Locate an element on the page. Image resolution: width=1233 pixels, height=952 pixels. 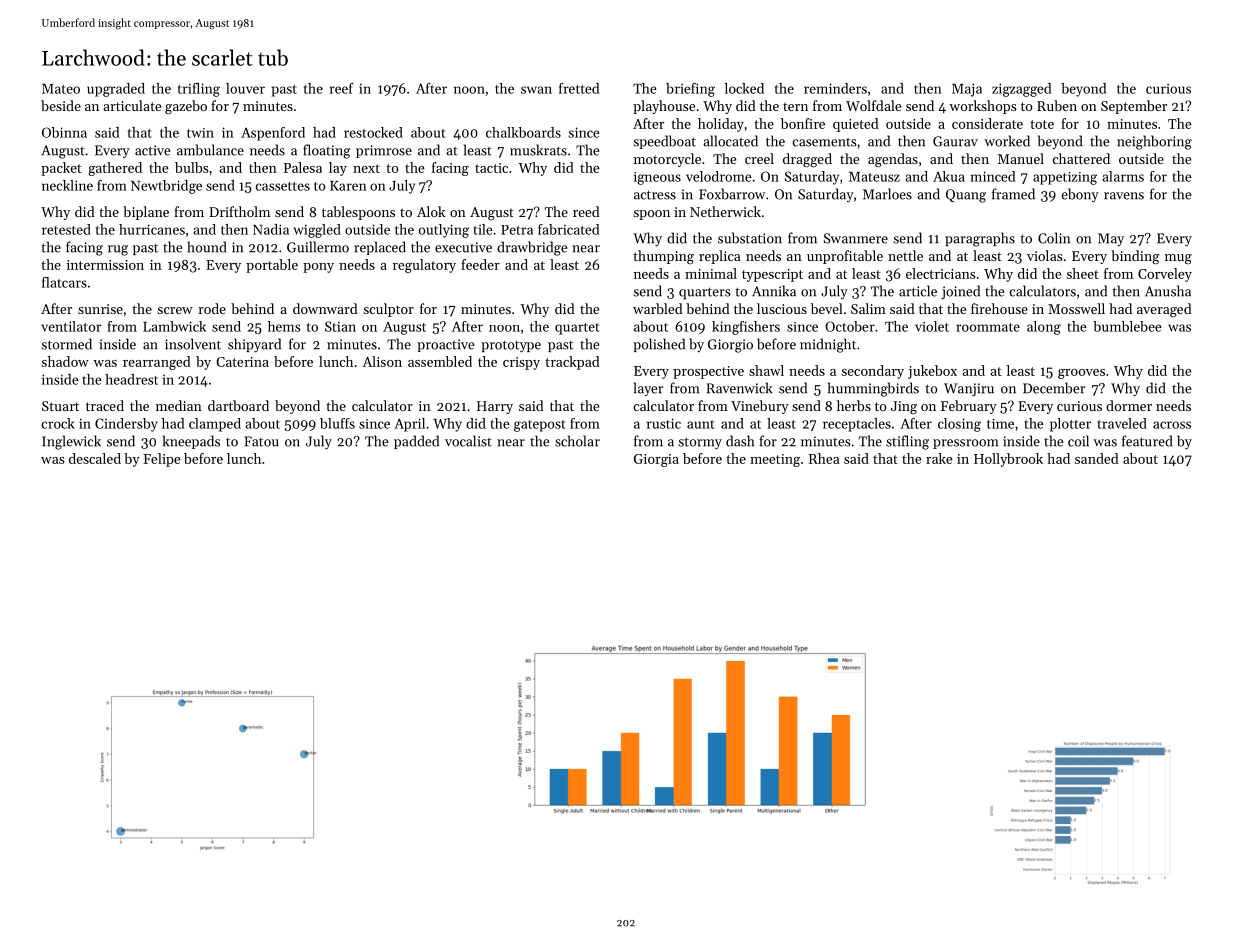
downward is located at coordinates (325, 308).
